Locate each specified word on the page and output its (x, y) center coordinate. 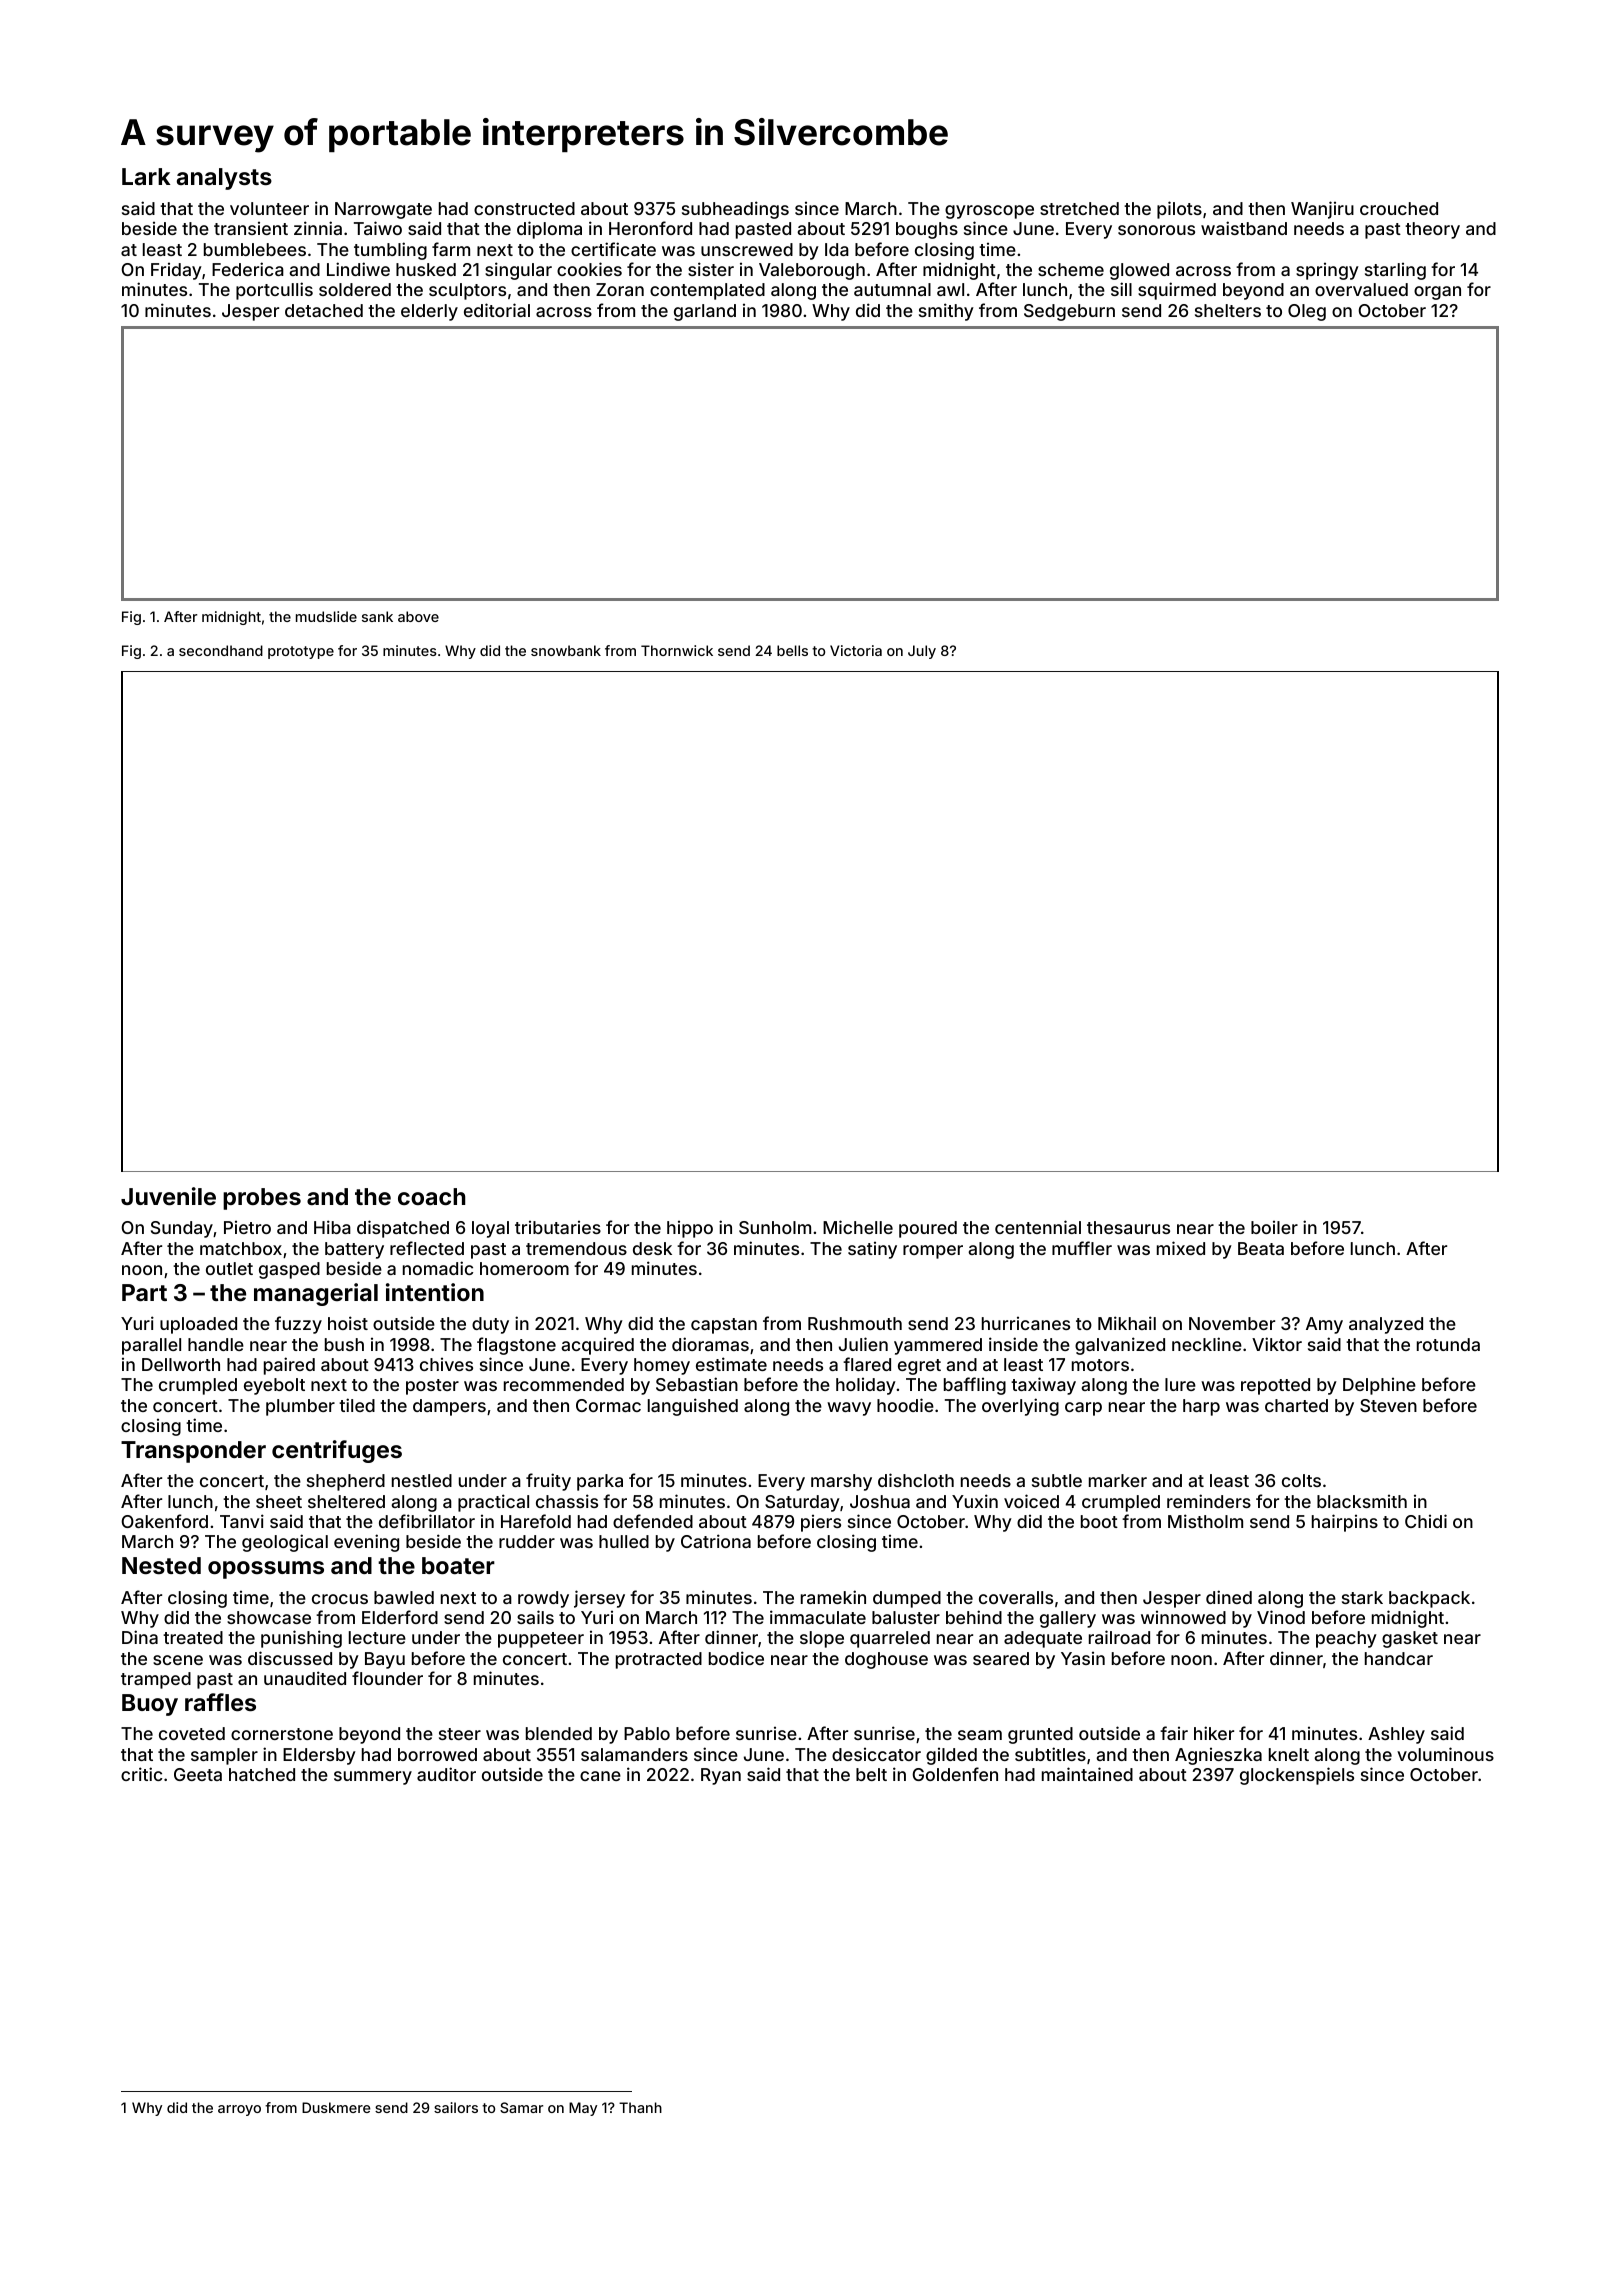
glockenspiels (1297, 1776)
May (583, 2109)
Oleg (1307, 312)
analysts (224, 179)
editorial (497, 310)
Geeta (198, 1774)
